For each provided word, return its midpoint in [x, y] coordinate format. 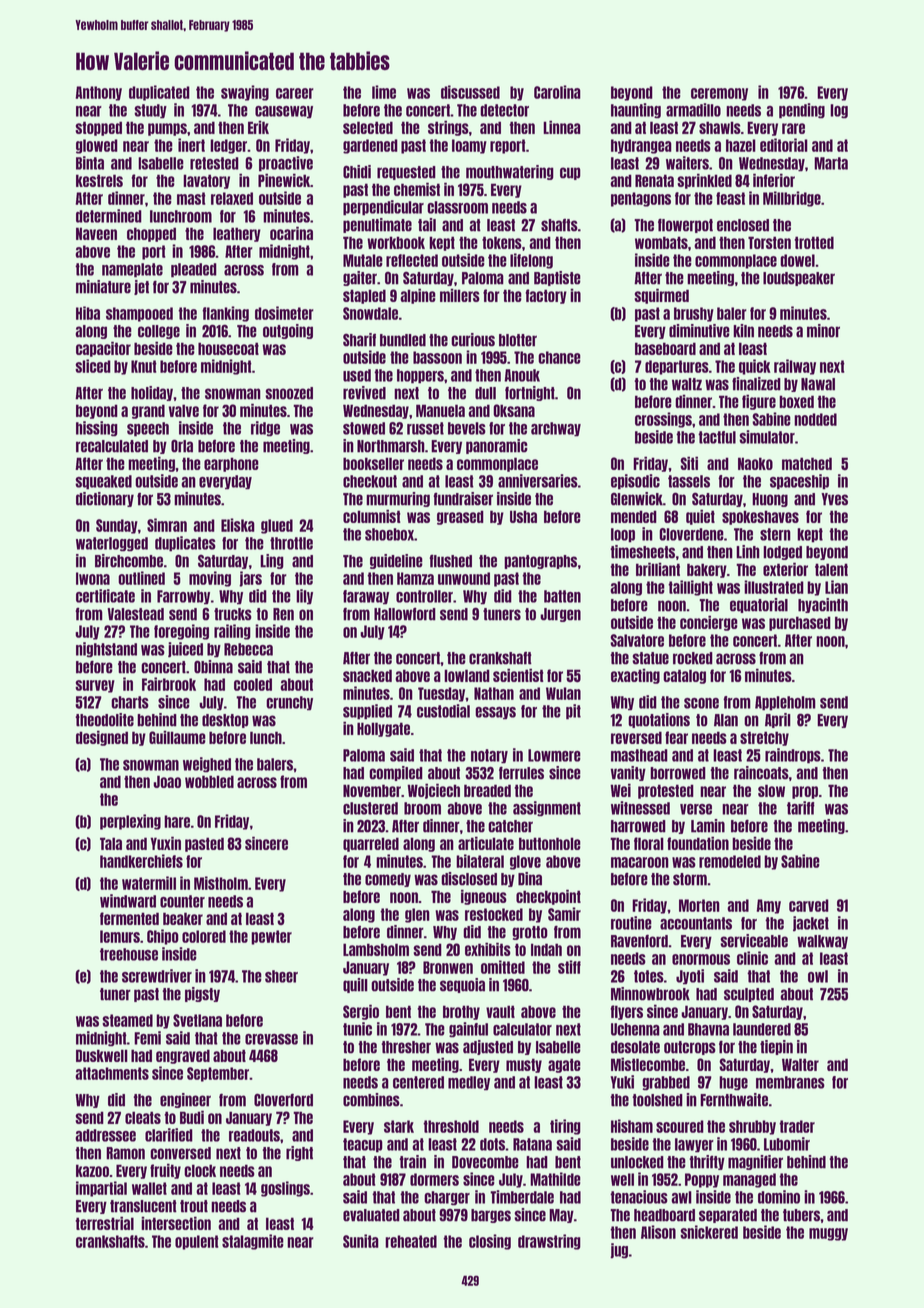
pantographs [540, 562]
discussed [470, 92]
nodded [815, 419]
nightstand [106, 650]
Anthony [98, 93]
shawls [720, 127]
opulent [197, 1242]
